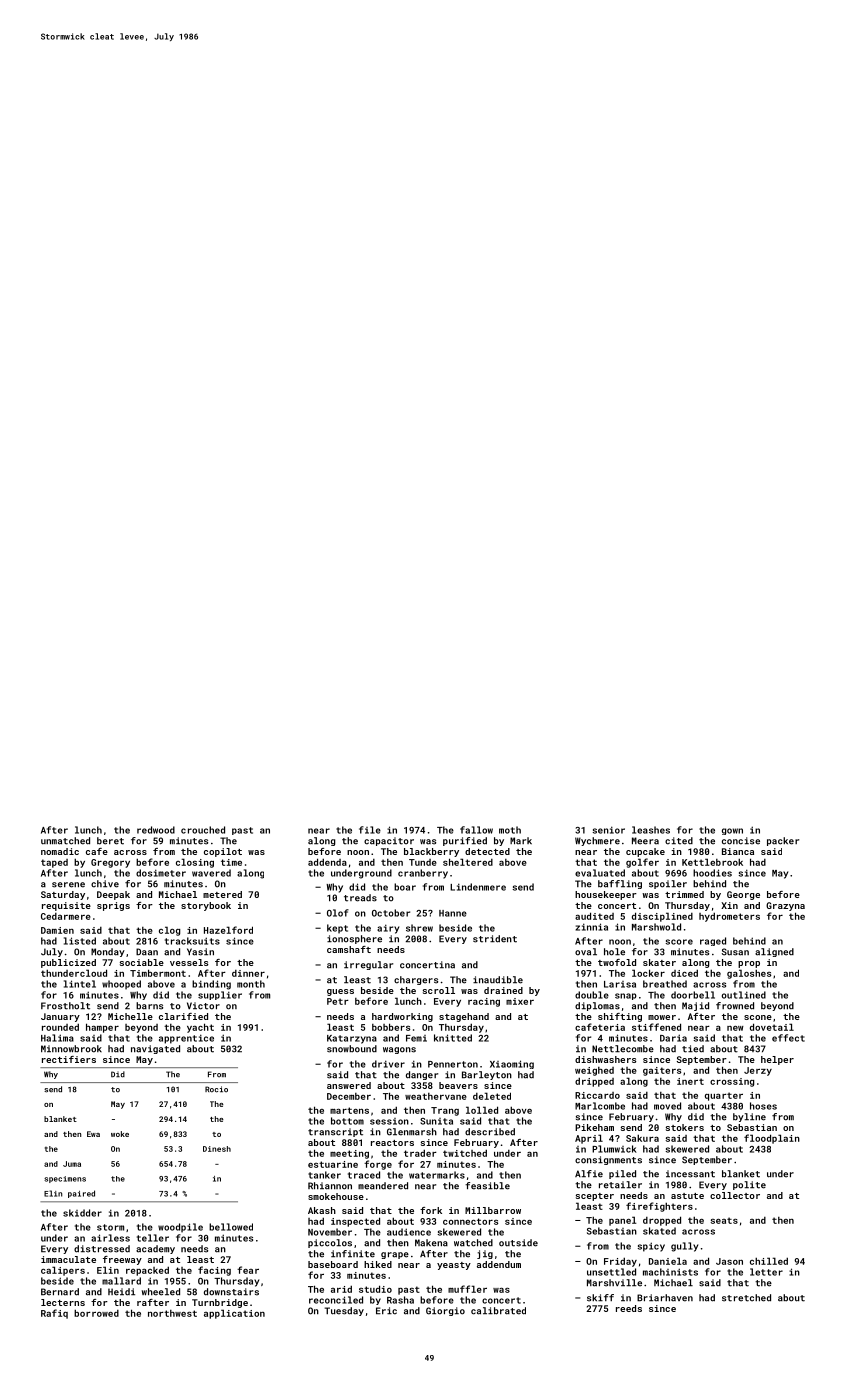 This document has height=1400, width=849. I want to click on Lindenmere, so click(478, 887).
